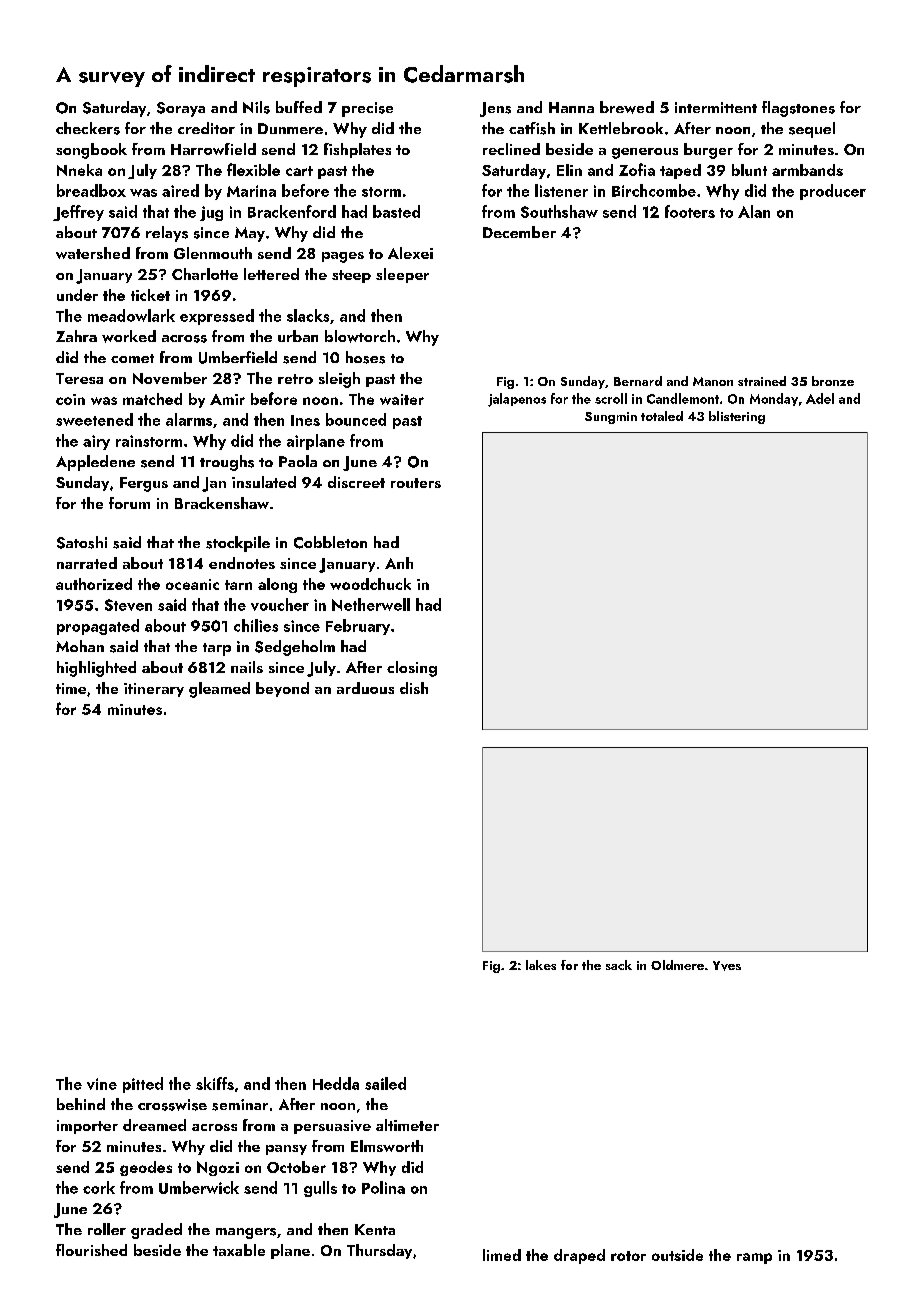 Image resolution: width=924 pixels, height=1308 pixels. Describe the element at coordinates (264, 482) in the screenshot. I see `insulated` at that location.
